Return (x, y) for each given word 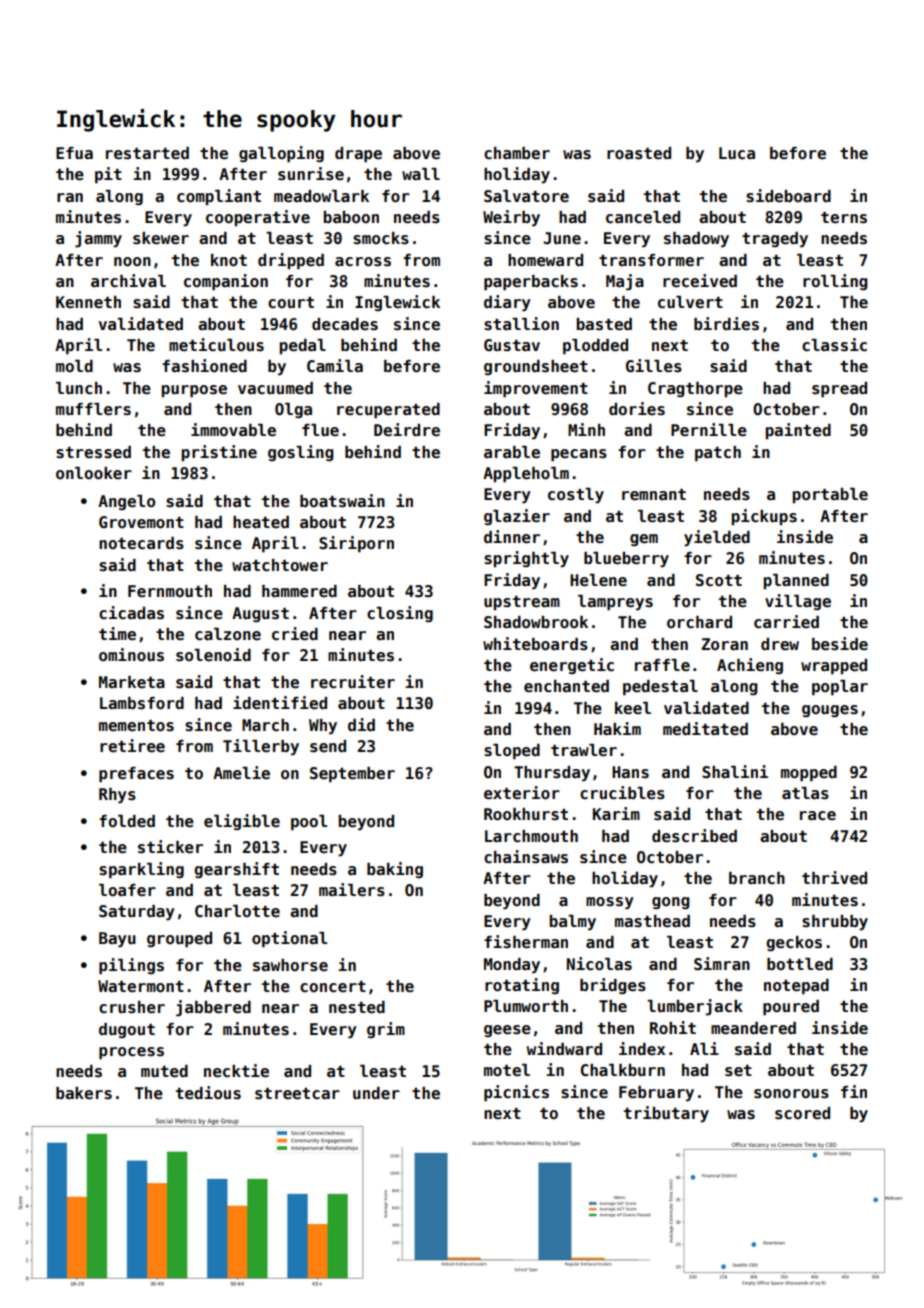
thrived (834, 878)
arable (512, 452)
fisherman (526, 942)
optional (290, 939)
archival (128, 280)
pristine (219, 453)
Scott (719, 580)
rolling (835, 282)
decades (345, 324)
